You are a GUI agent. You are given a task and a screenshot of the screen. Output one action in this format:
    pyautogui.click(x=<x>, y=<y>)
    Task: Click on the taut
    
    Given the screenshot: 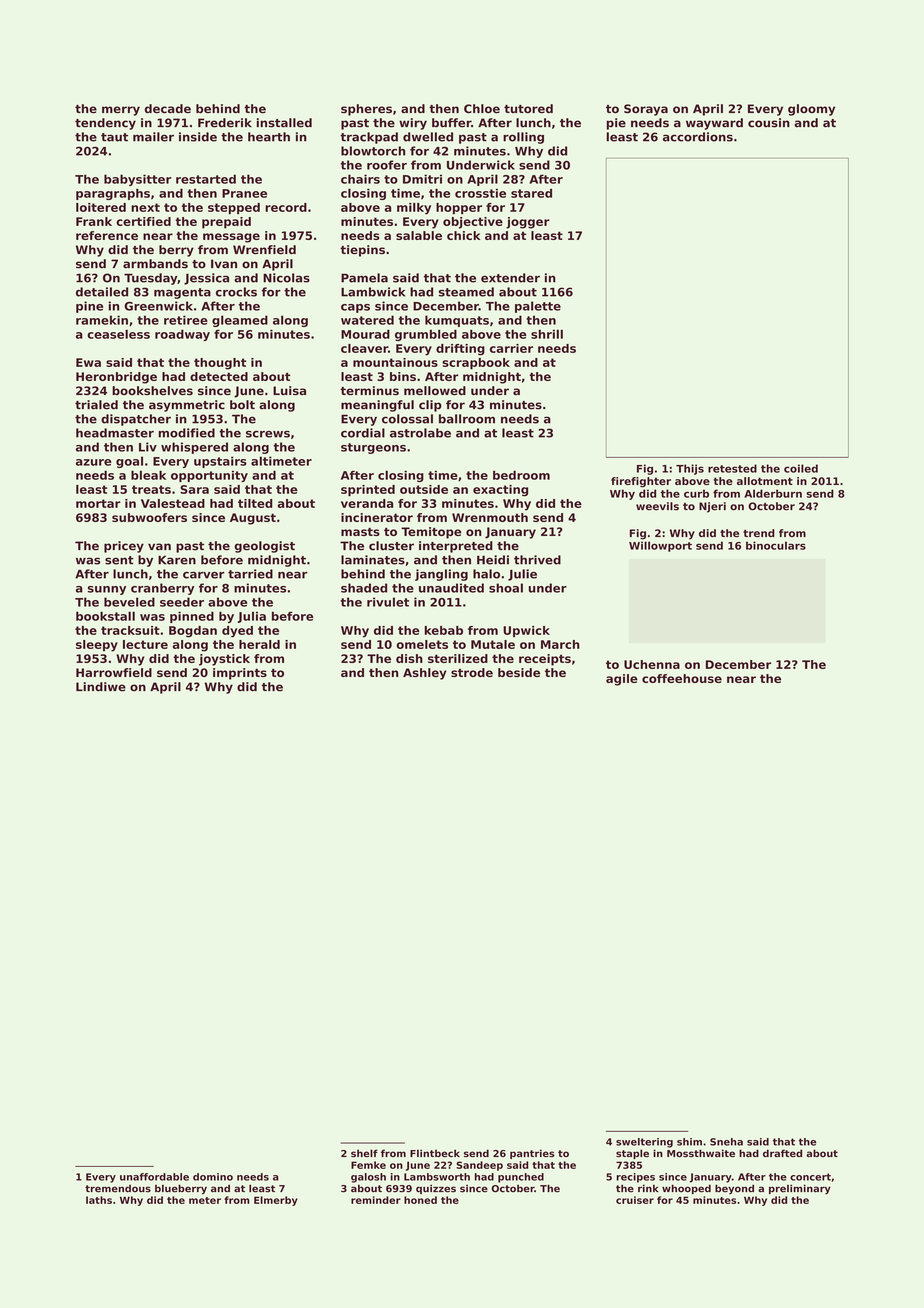 What is the action you would take?
    pyautogui.click(x=114, y=137)
